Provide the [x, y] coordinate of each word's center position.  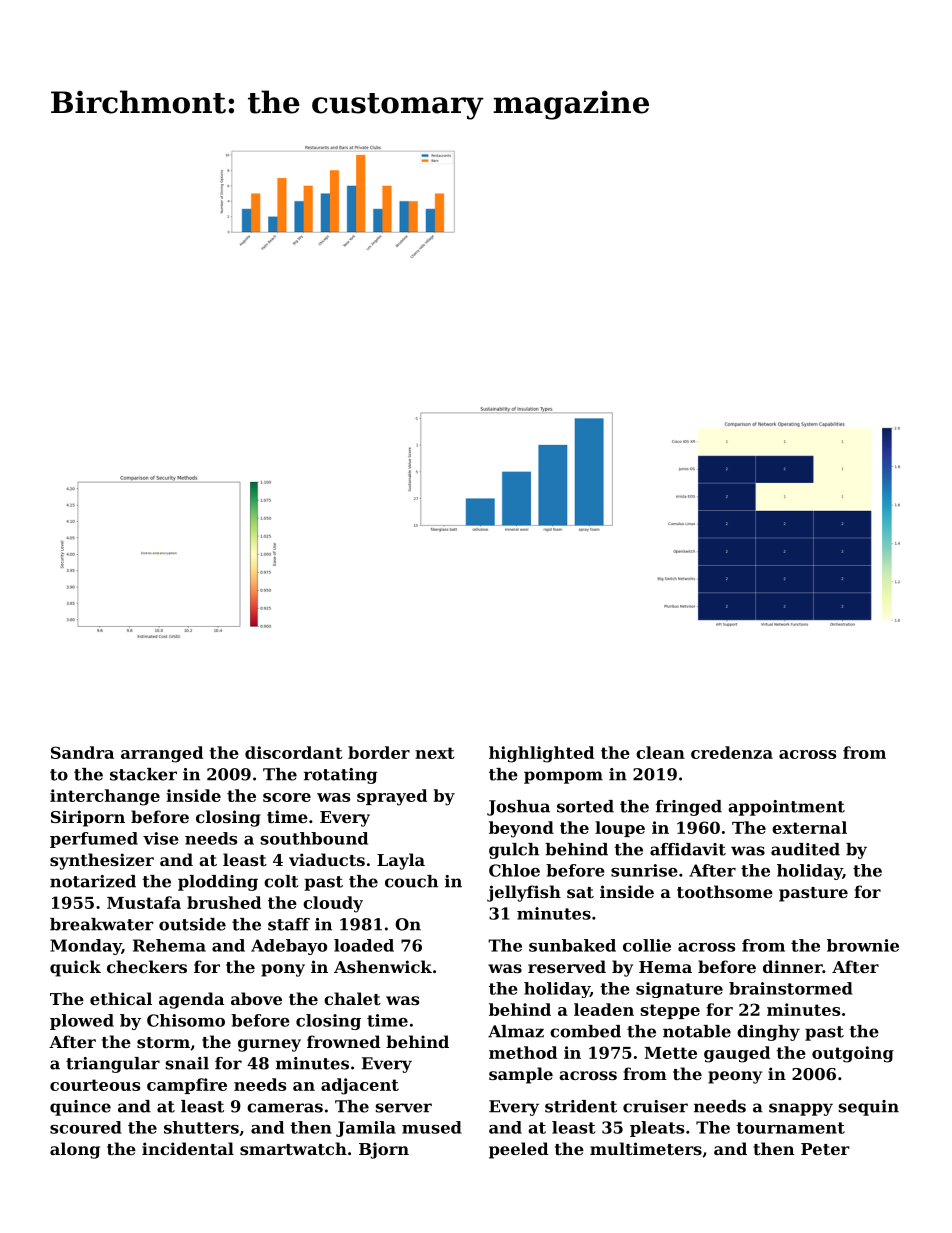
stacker [143, 774]
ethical [121, 998]
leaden [604, 1009]
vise [161, 838]
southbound [314, 838]
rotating [340, 776]
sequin [869, 1108]
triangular [113, 1065]
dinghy [768, 1033]
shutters [201, 1127]
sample [521, 1075]
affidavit [688, 849]
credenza [732, 752]
